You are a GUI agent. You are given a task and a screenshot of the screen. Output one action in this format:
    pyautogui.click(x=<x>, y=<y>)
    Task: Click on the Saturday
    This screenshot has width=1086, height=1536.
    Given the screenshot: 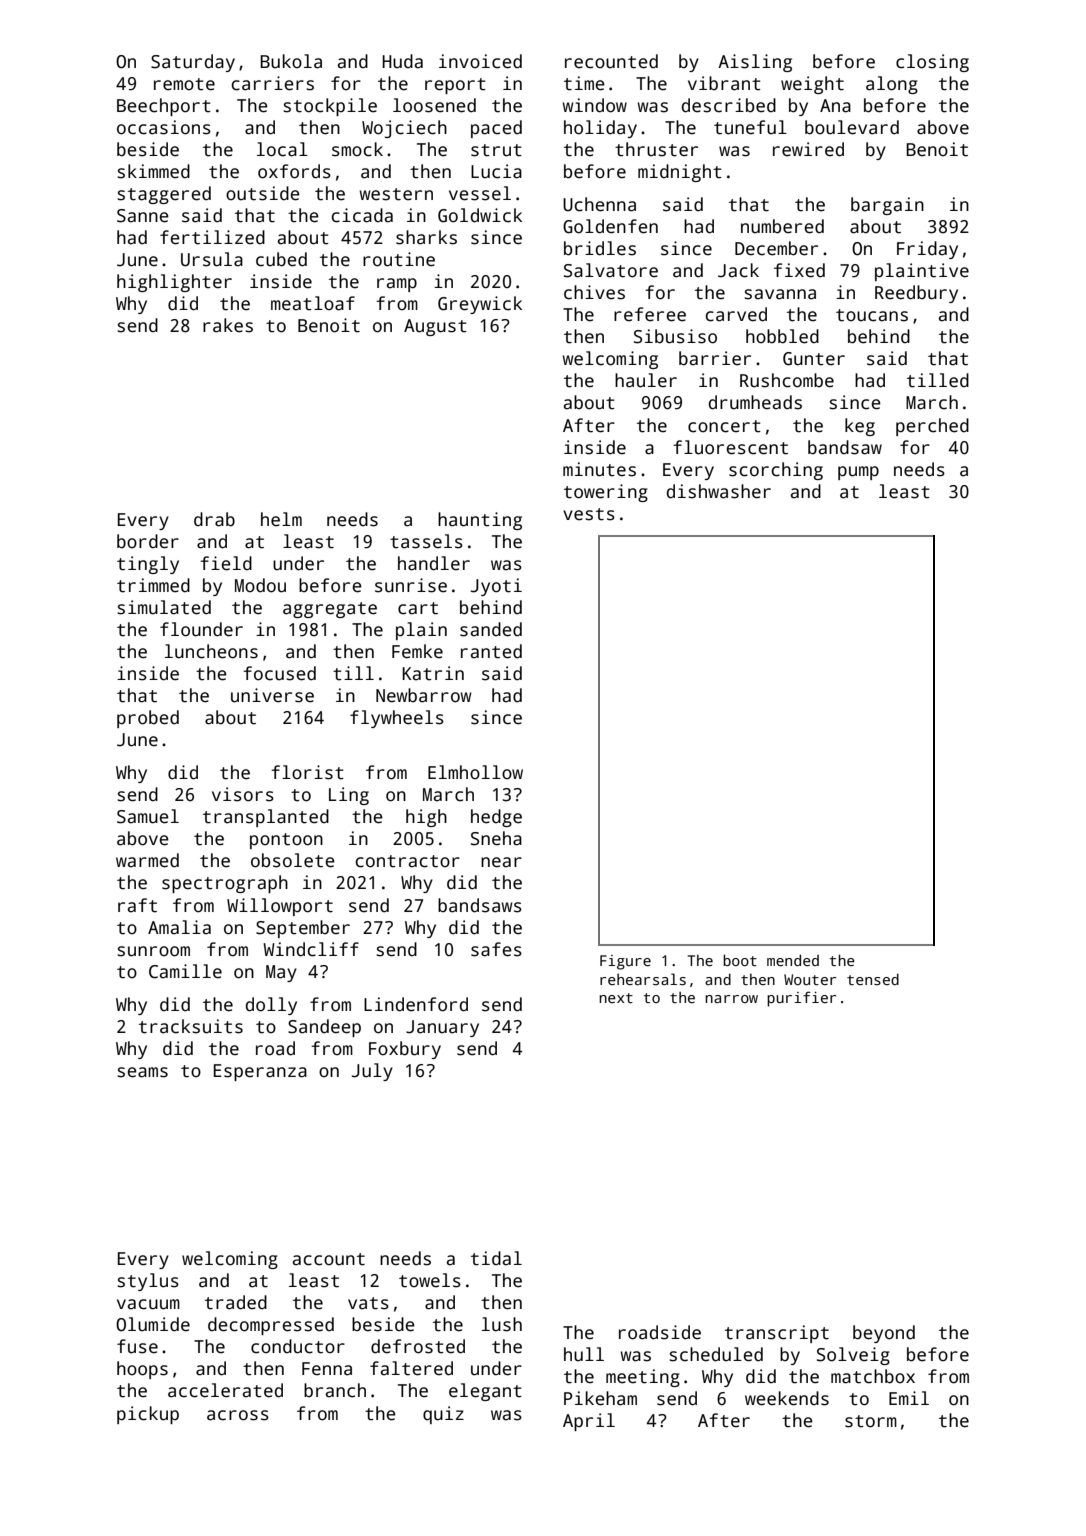 What is the action you would take?
    pyautogui.click(x=193, y=63)
